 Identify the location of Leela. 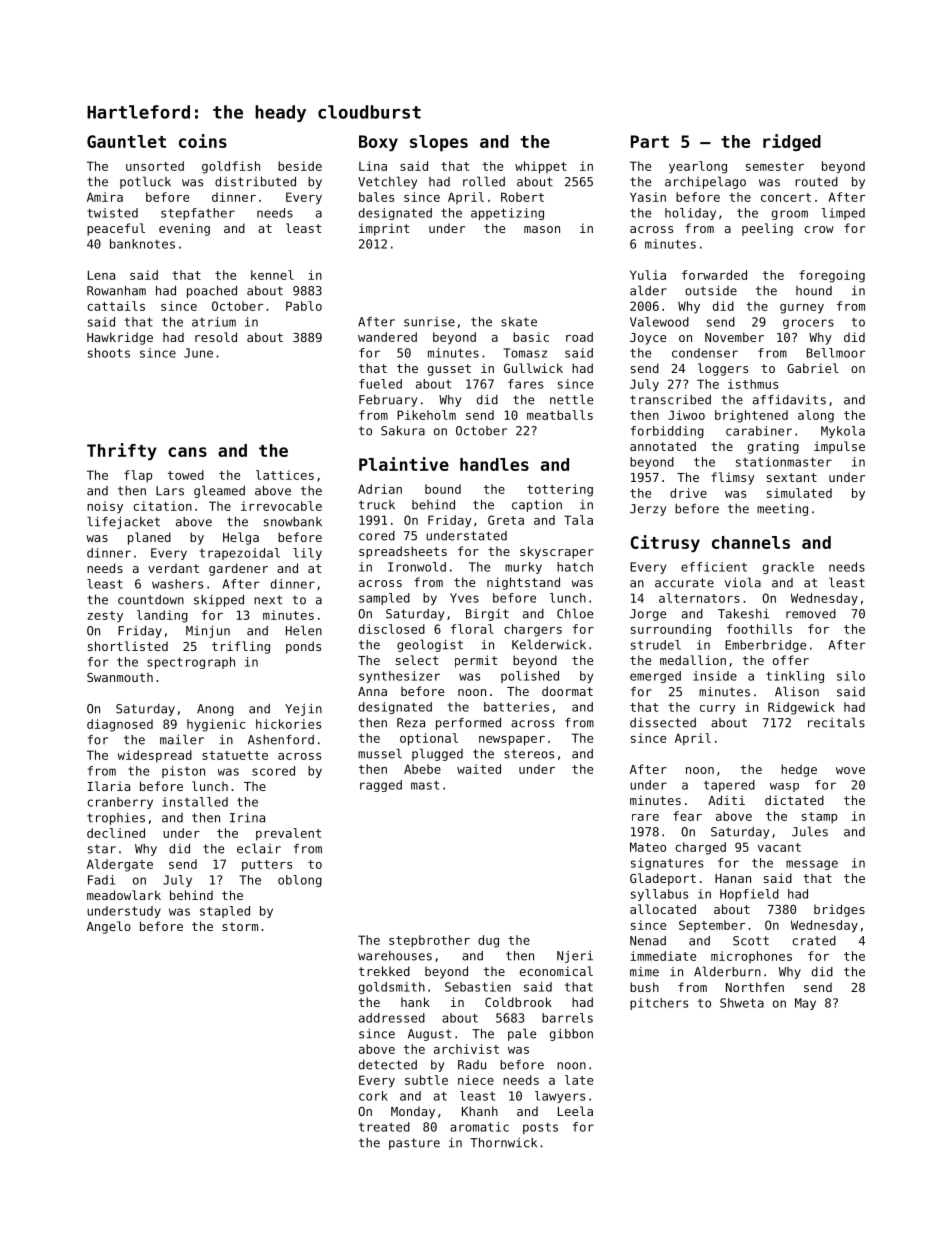
(575, 1111).
